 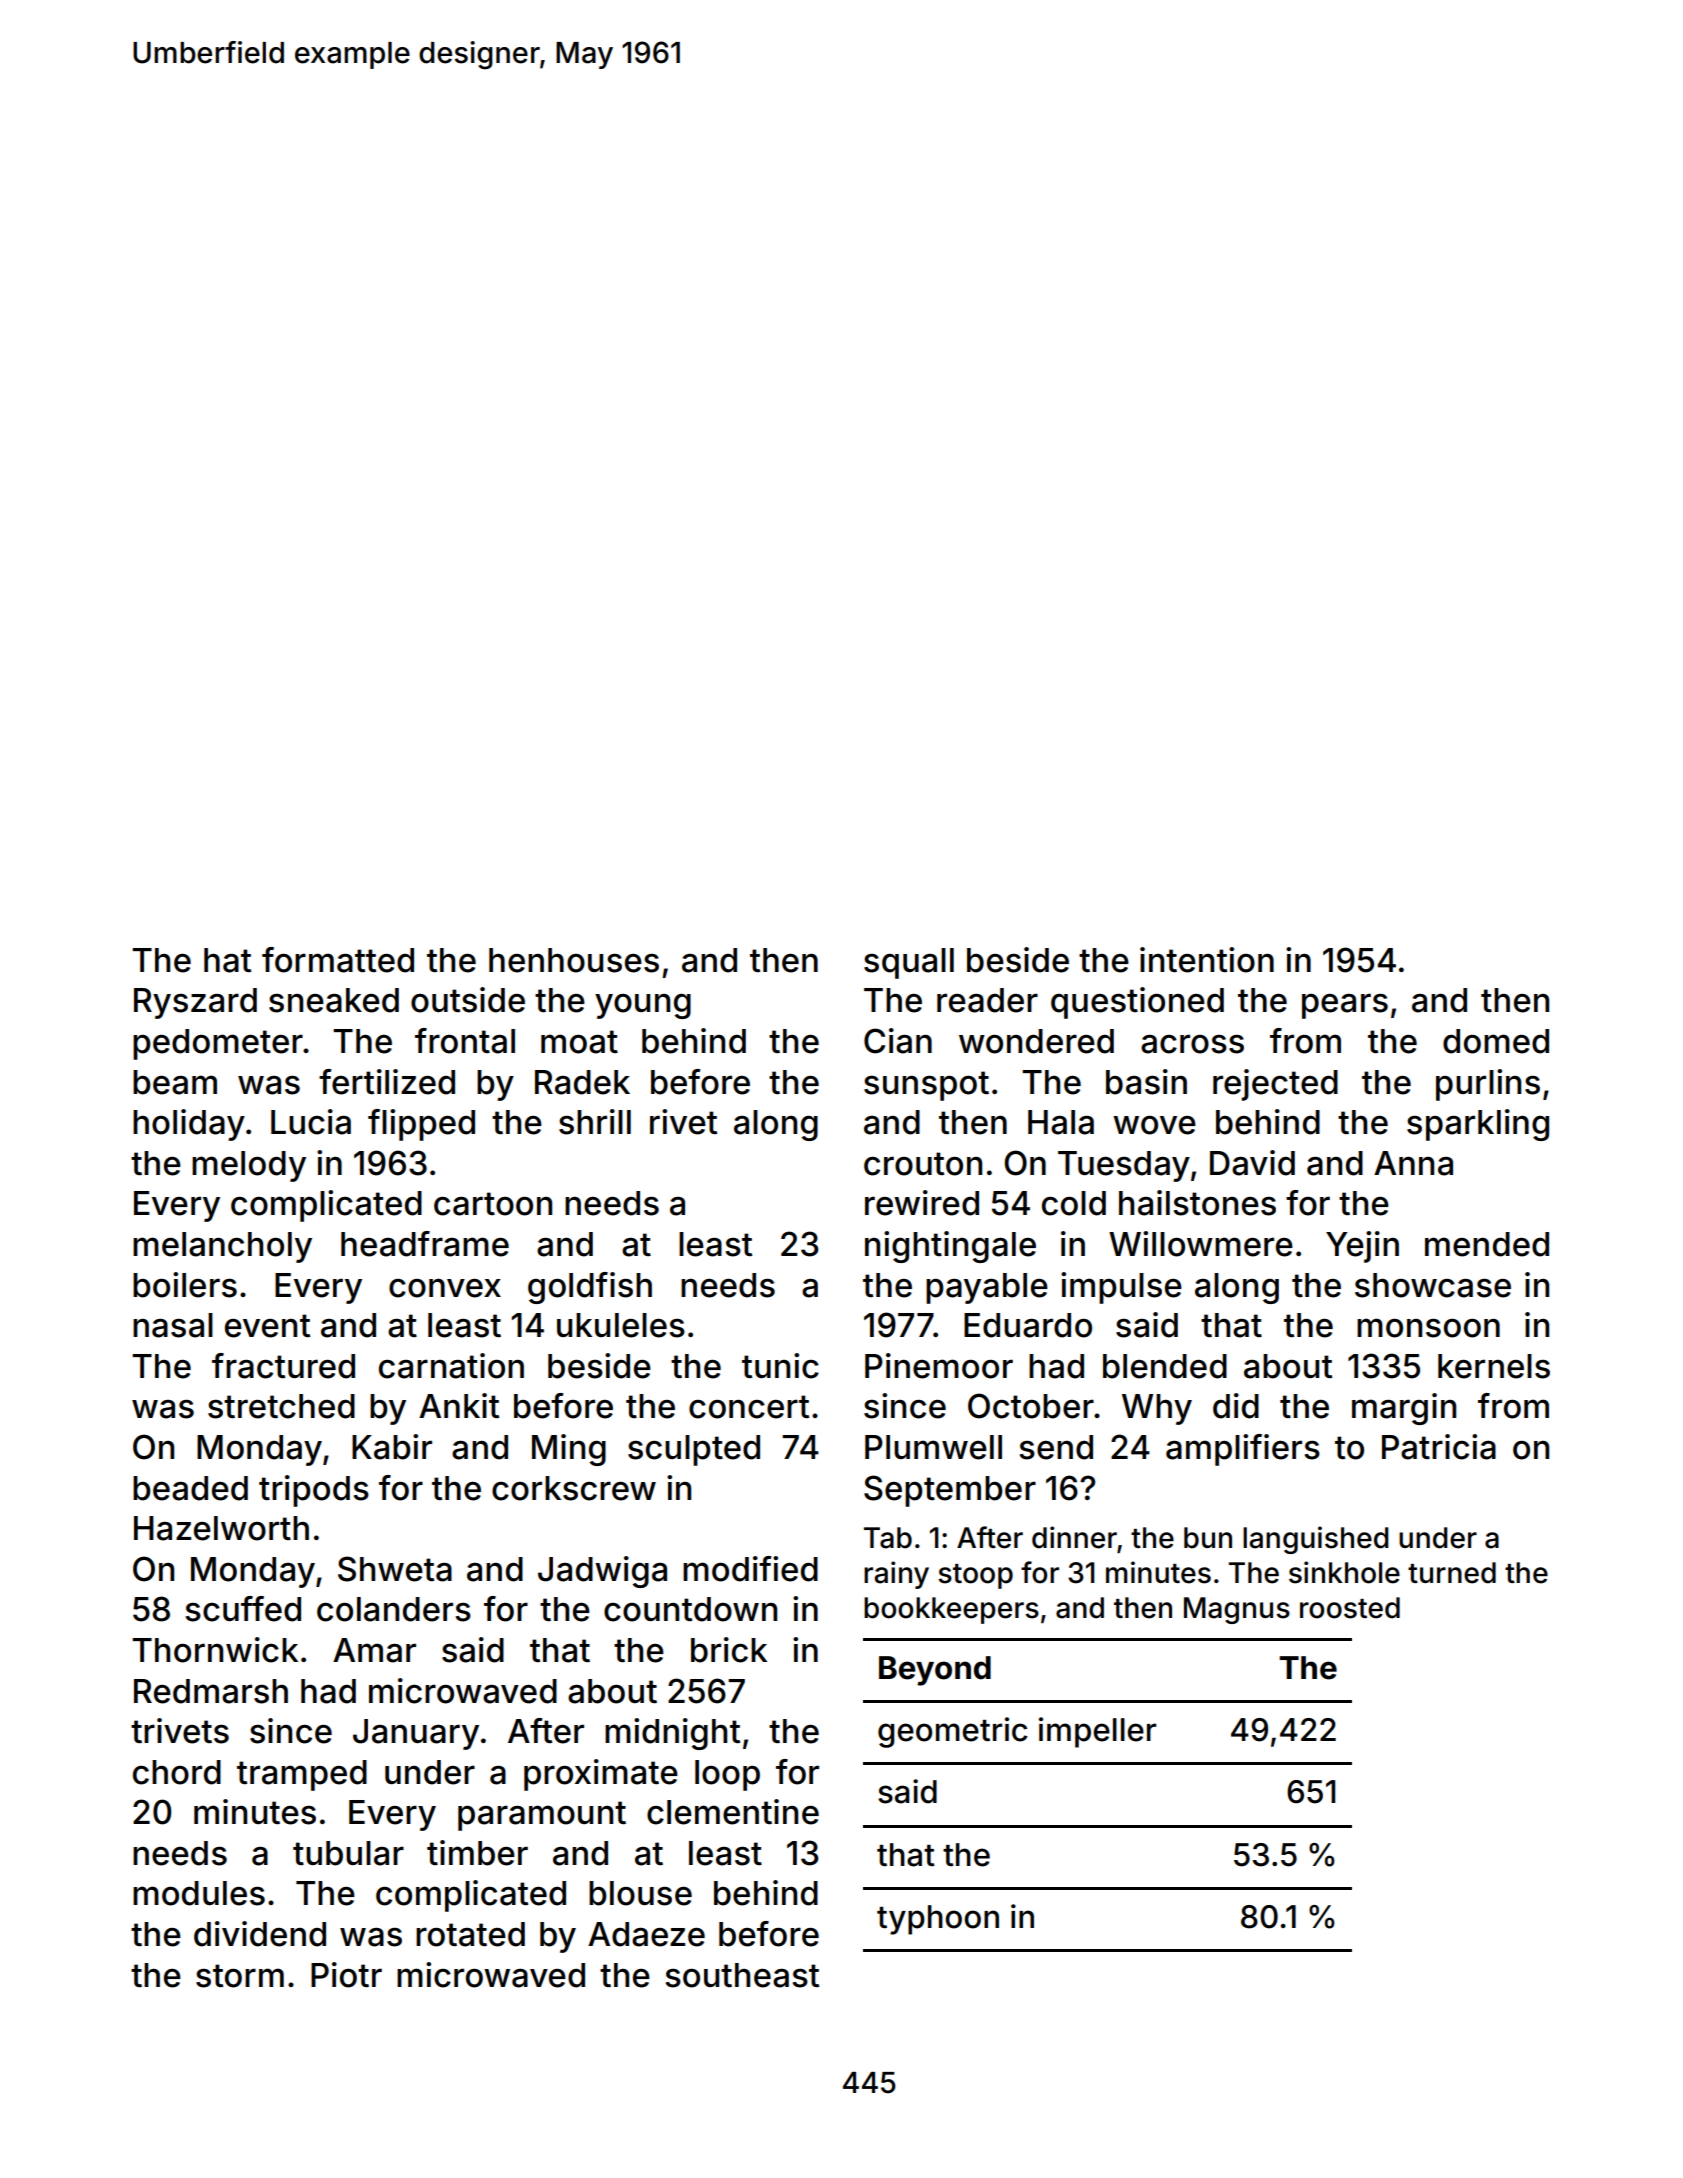 I want to click on rainy, so click(x=896, y=1575).
